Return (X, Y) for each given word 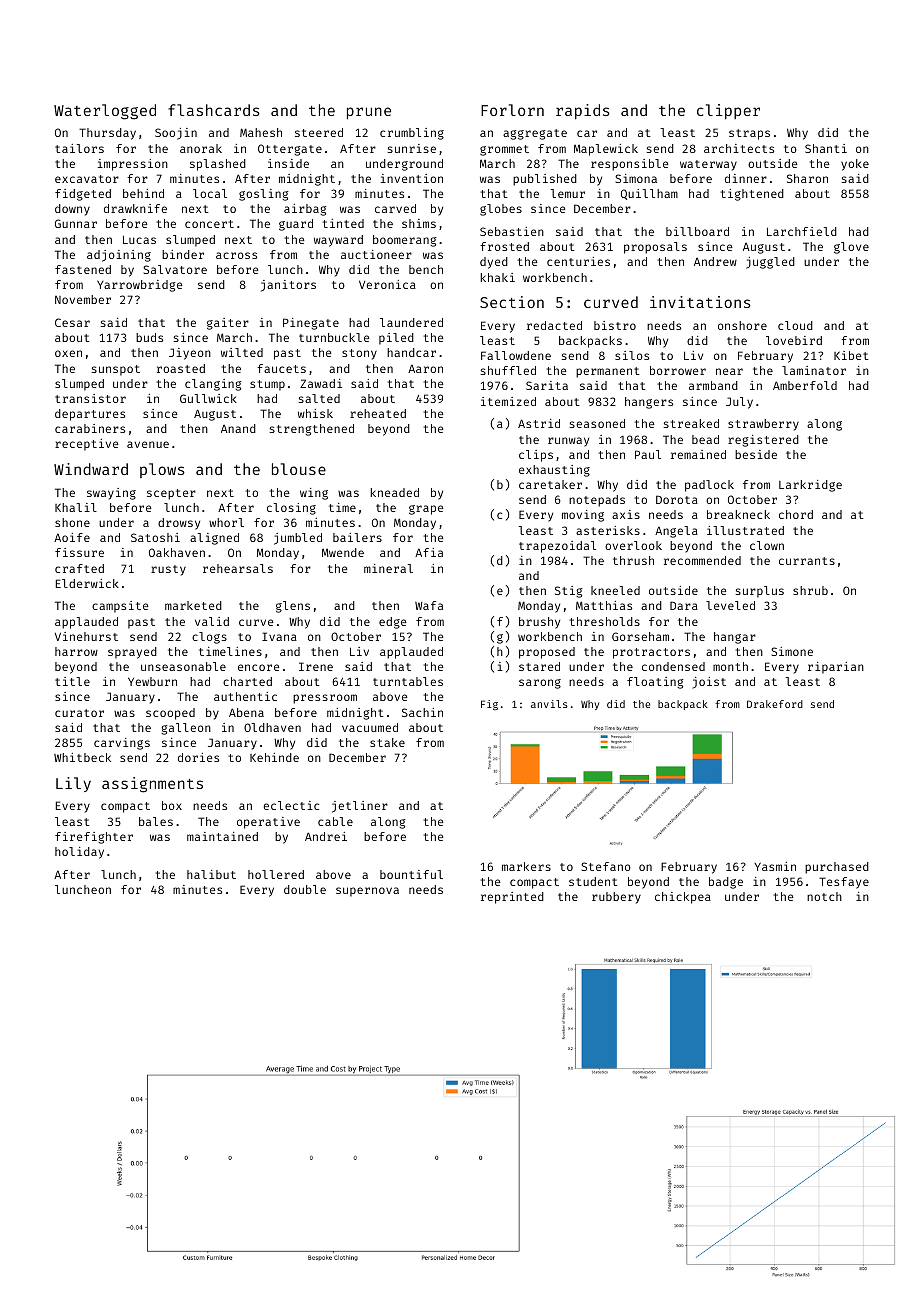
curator (79, 713)
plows (162, 470)
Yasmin (775, 866)
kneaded (395, 492)
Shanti (826, 148)
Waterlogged (105, 112)
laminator (814, 370)
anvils (549, 704)
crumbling (412, 134)
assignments (152, 785)
